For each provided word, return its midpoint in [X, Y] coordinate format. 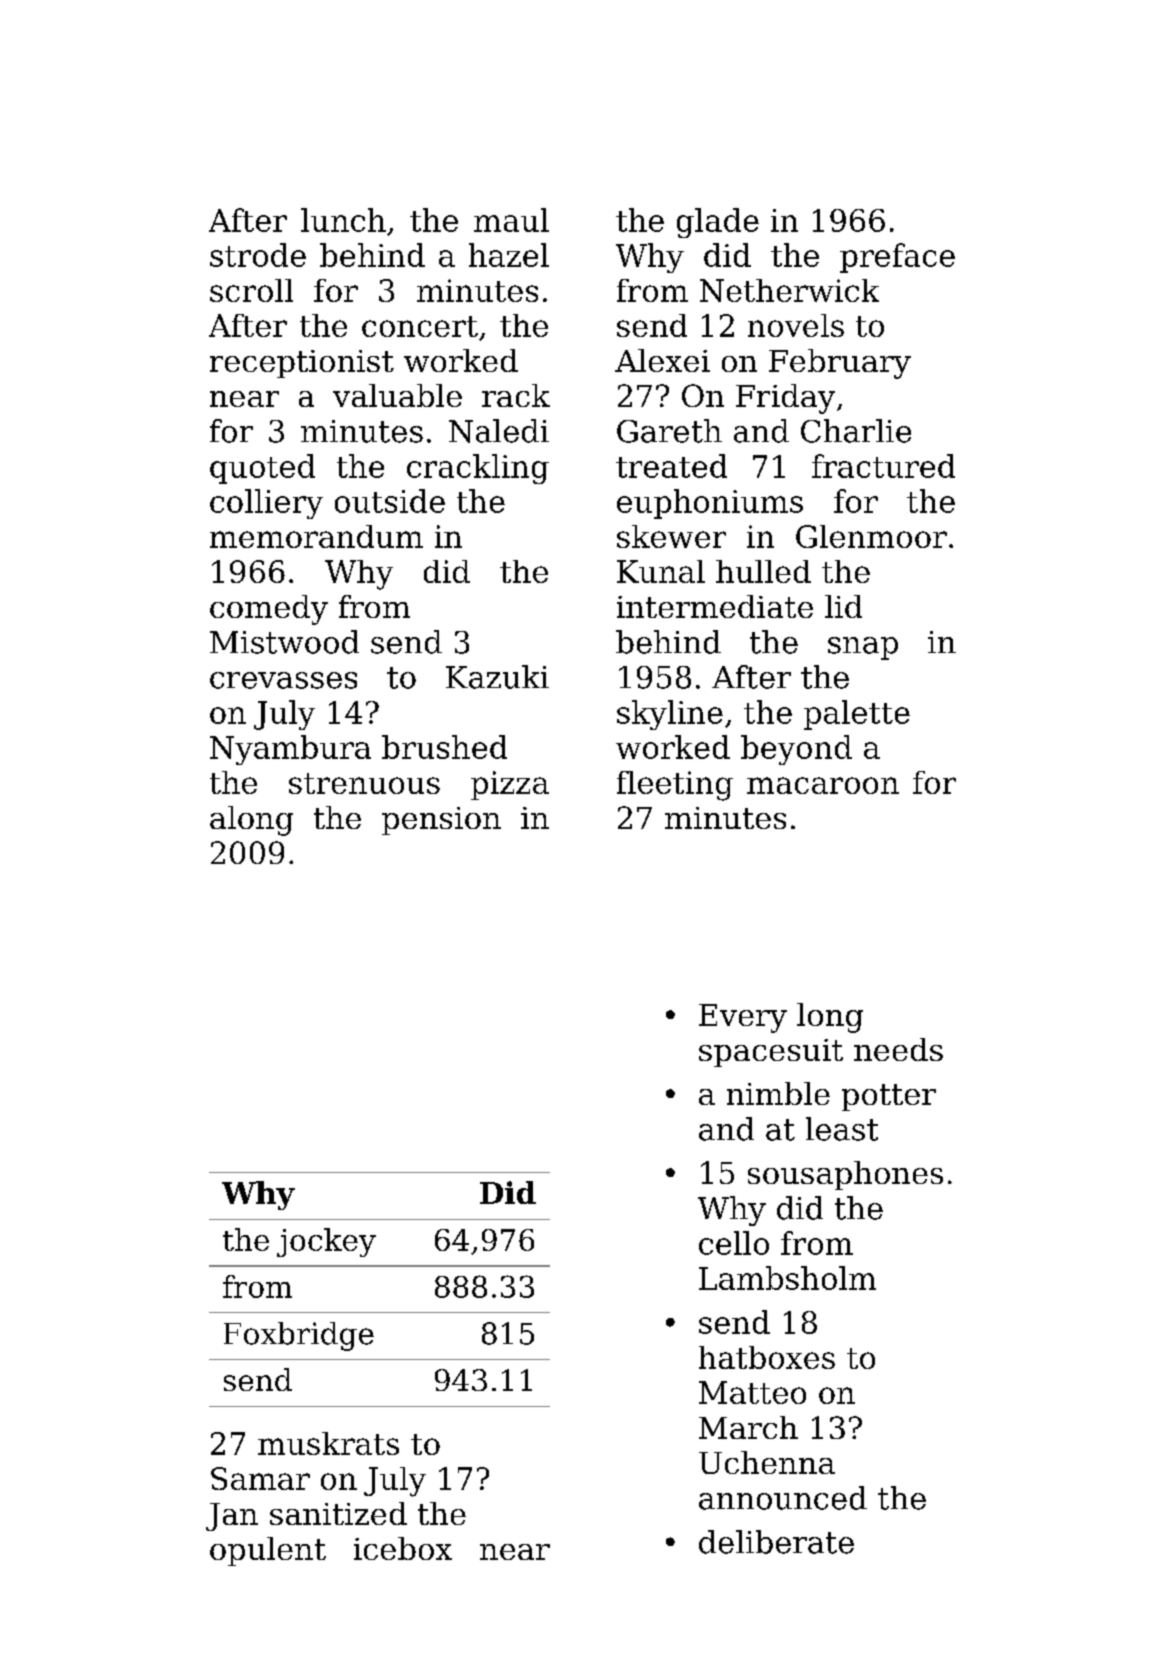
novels [796, 325]
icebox [403, 1548]
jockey [326, 1242]
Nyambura [290, 750]
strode [258, 255]
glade [718, 223]
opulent [268, 1551]
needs [898, 1049]
